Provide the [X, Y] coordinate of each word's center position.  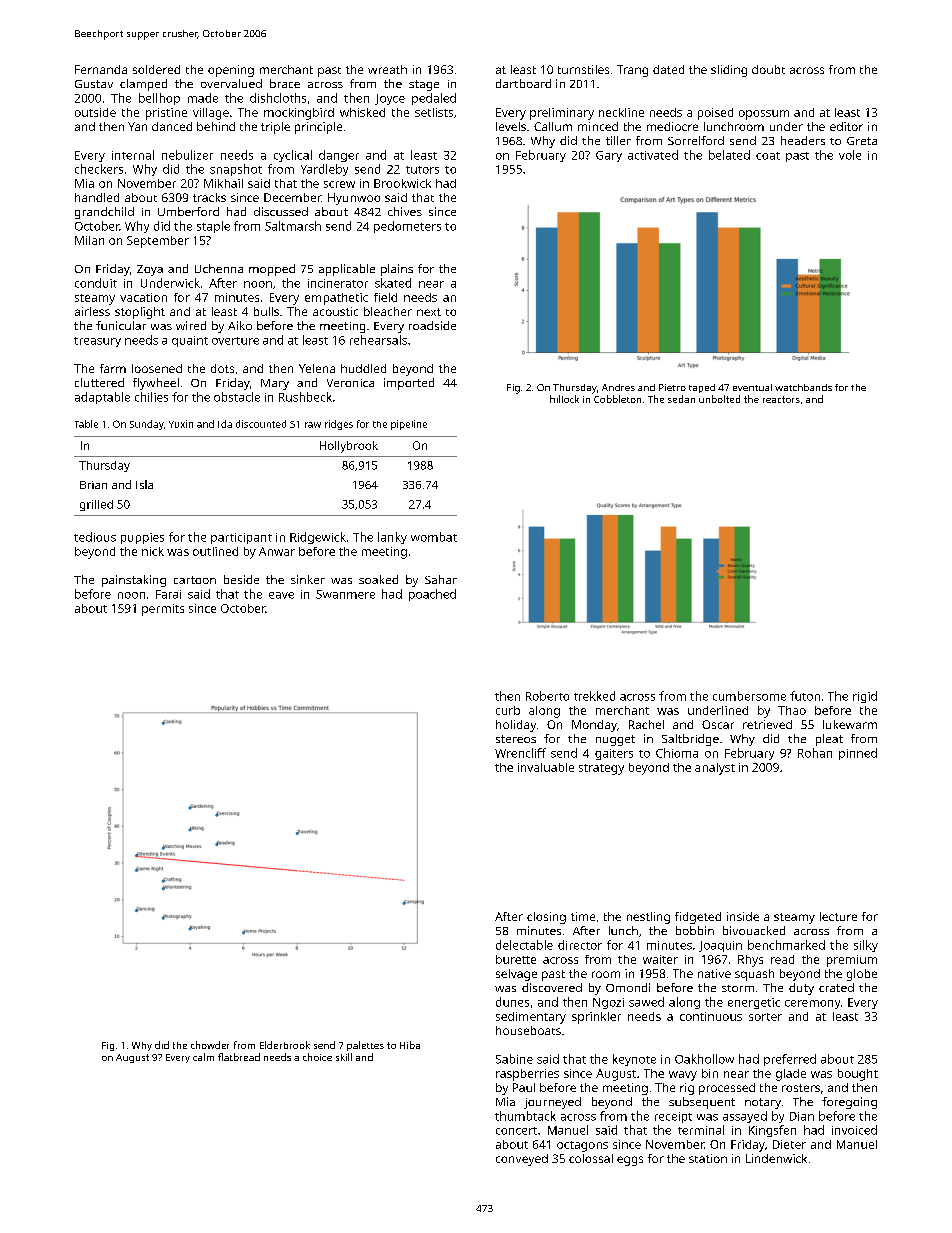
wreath [387, 69]
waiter [660, 959]
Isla [144, 484]
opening [231, 71]
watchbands [803, 387]
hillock [564, 399]
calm [203, 1057]
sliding [729, 71]
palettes [365, 1046]
